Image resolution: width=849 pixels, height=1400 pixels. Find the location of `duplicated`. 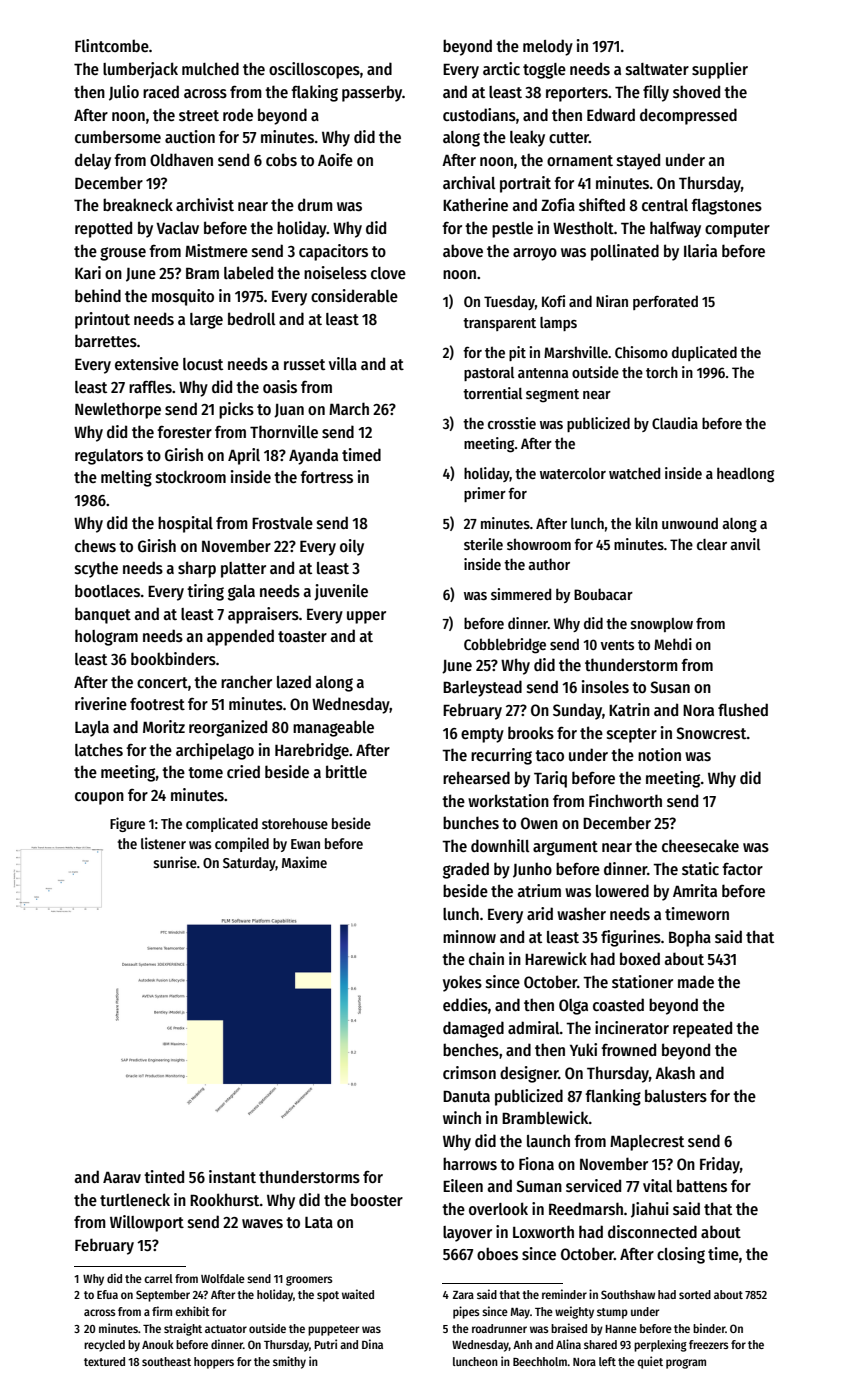

duplicated is located at coordinates (704, 353).
